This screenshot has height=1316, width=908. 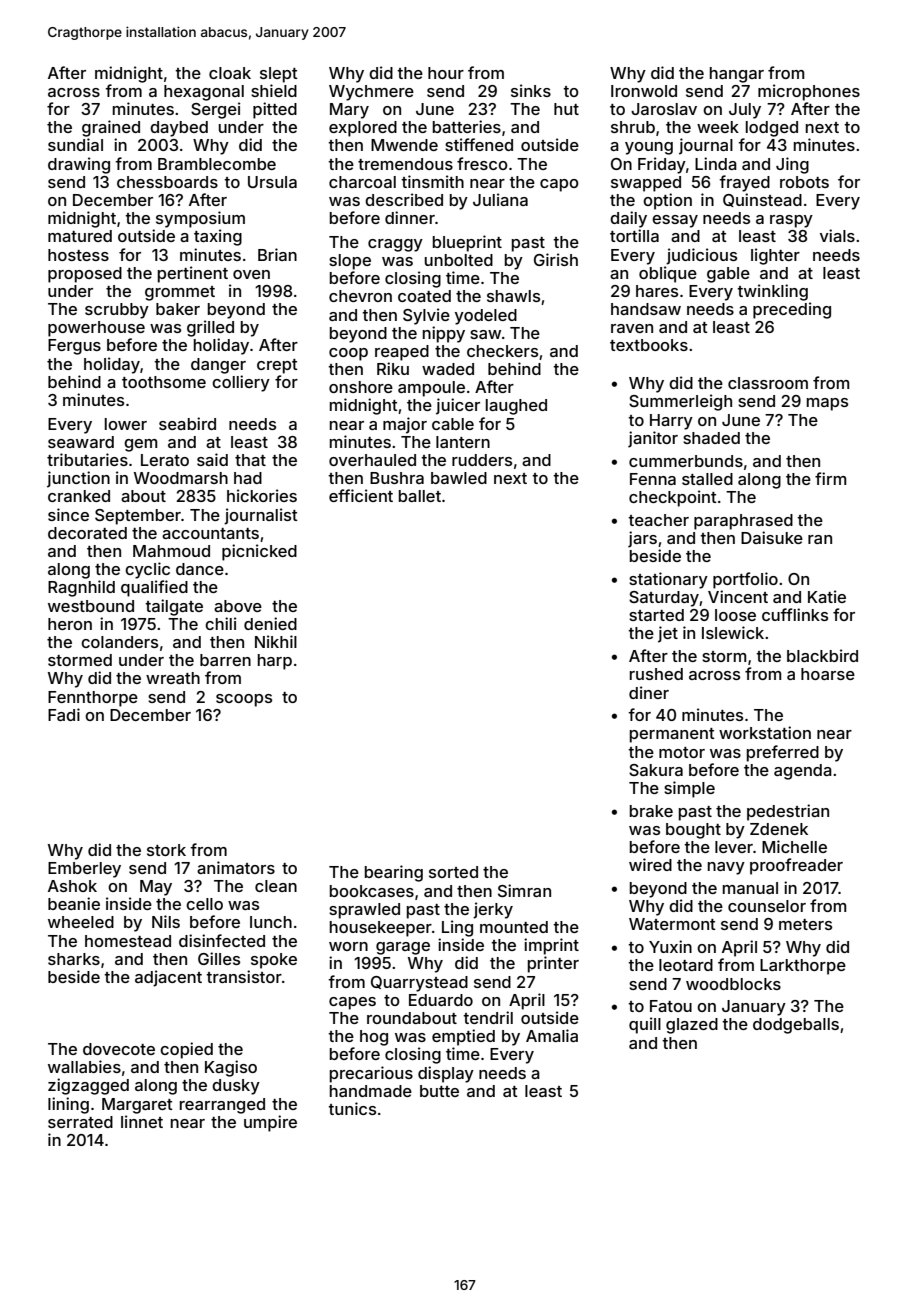 What do you see at coordinates (693, 831) in the screenshot?
I see `bought` at bounding box center [693, 831].
